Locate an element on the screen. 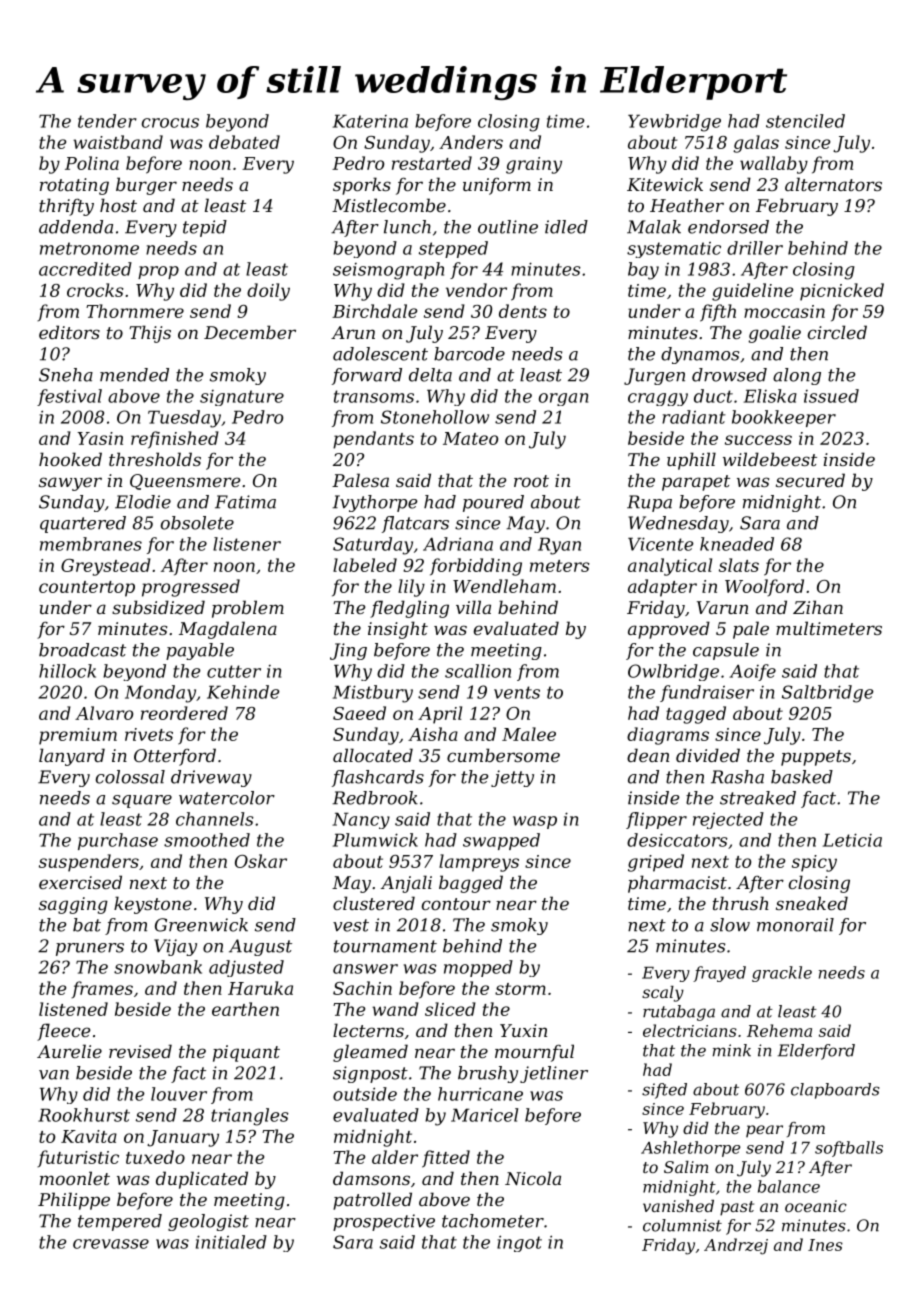  doily is located at coordinates (268, 292).
